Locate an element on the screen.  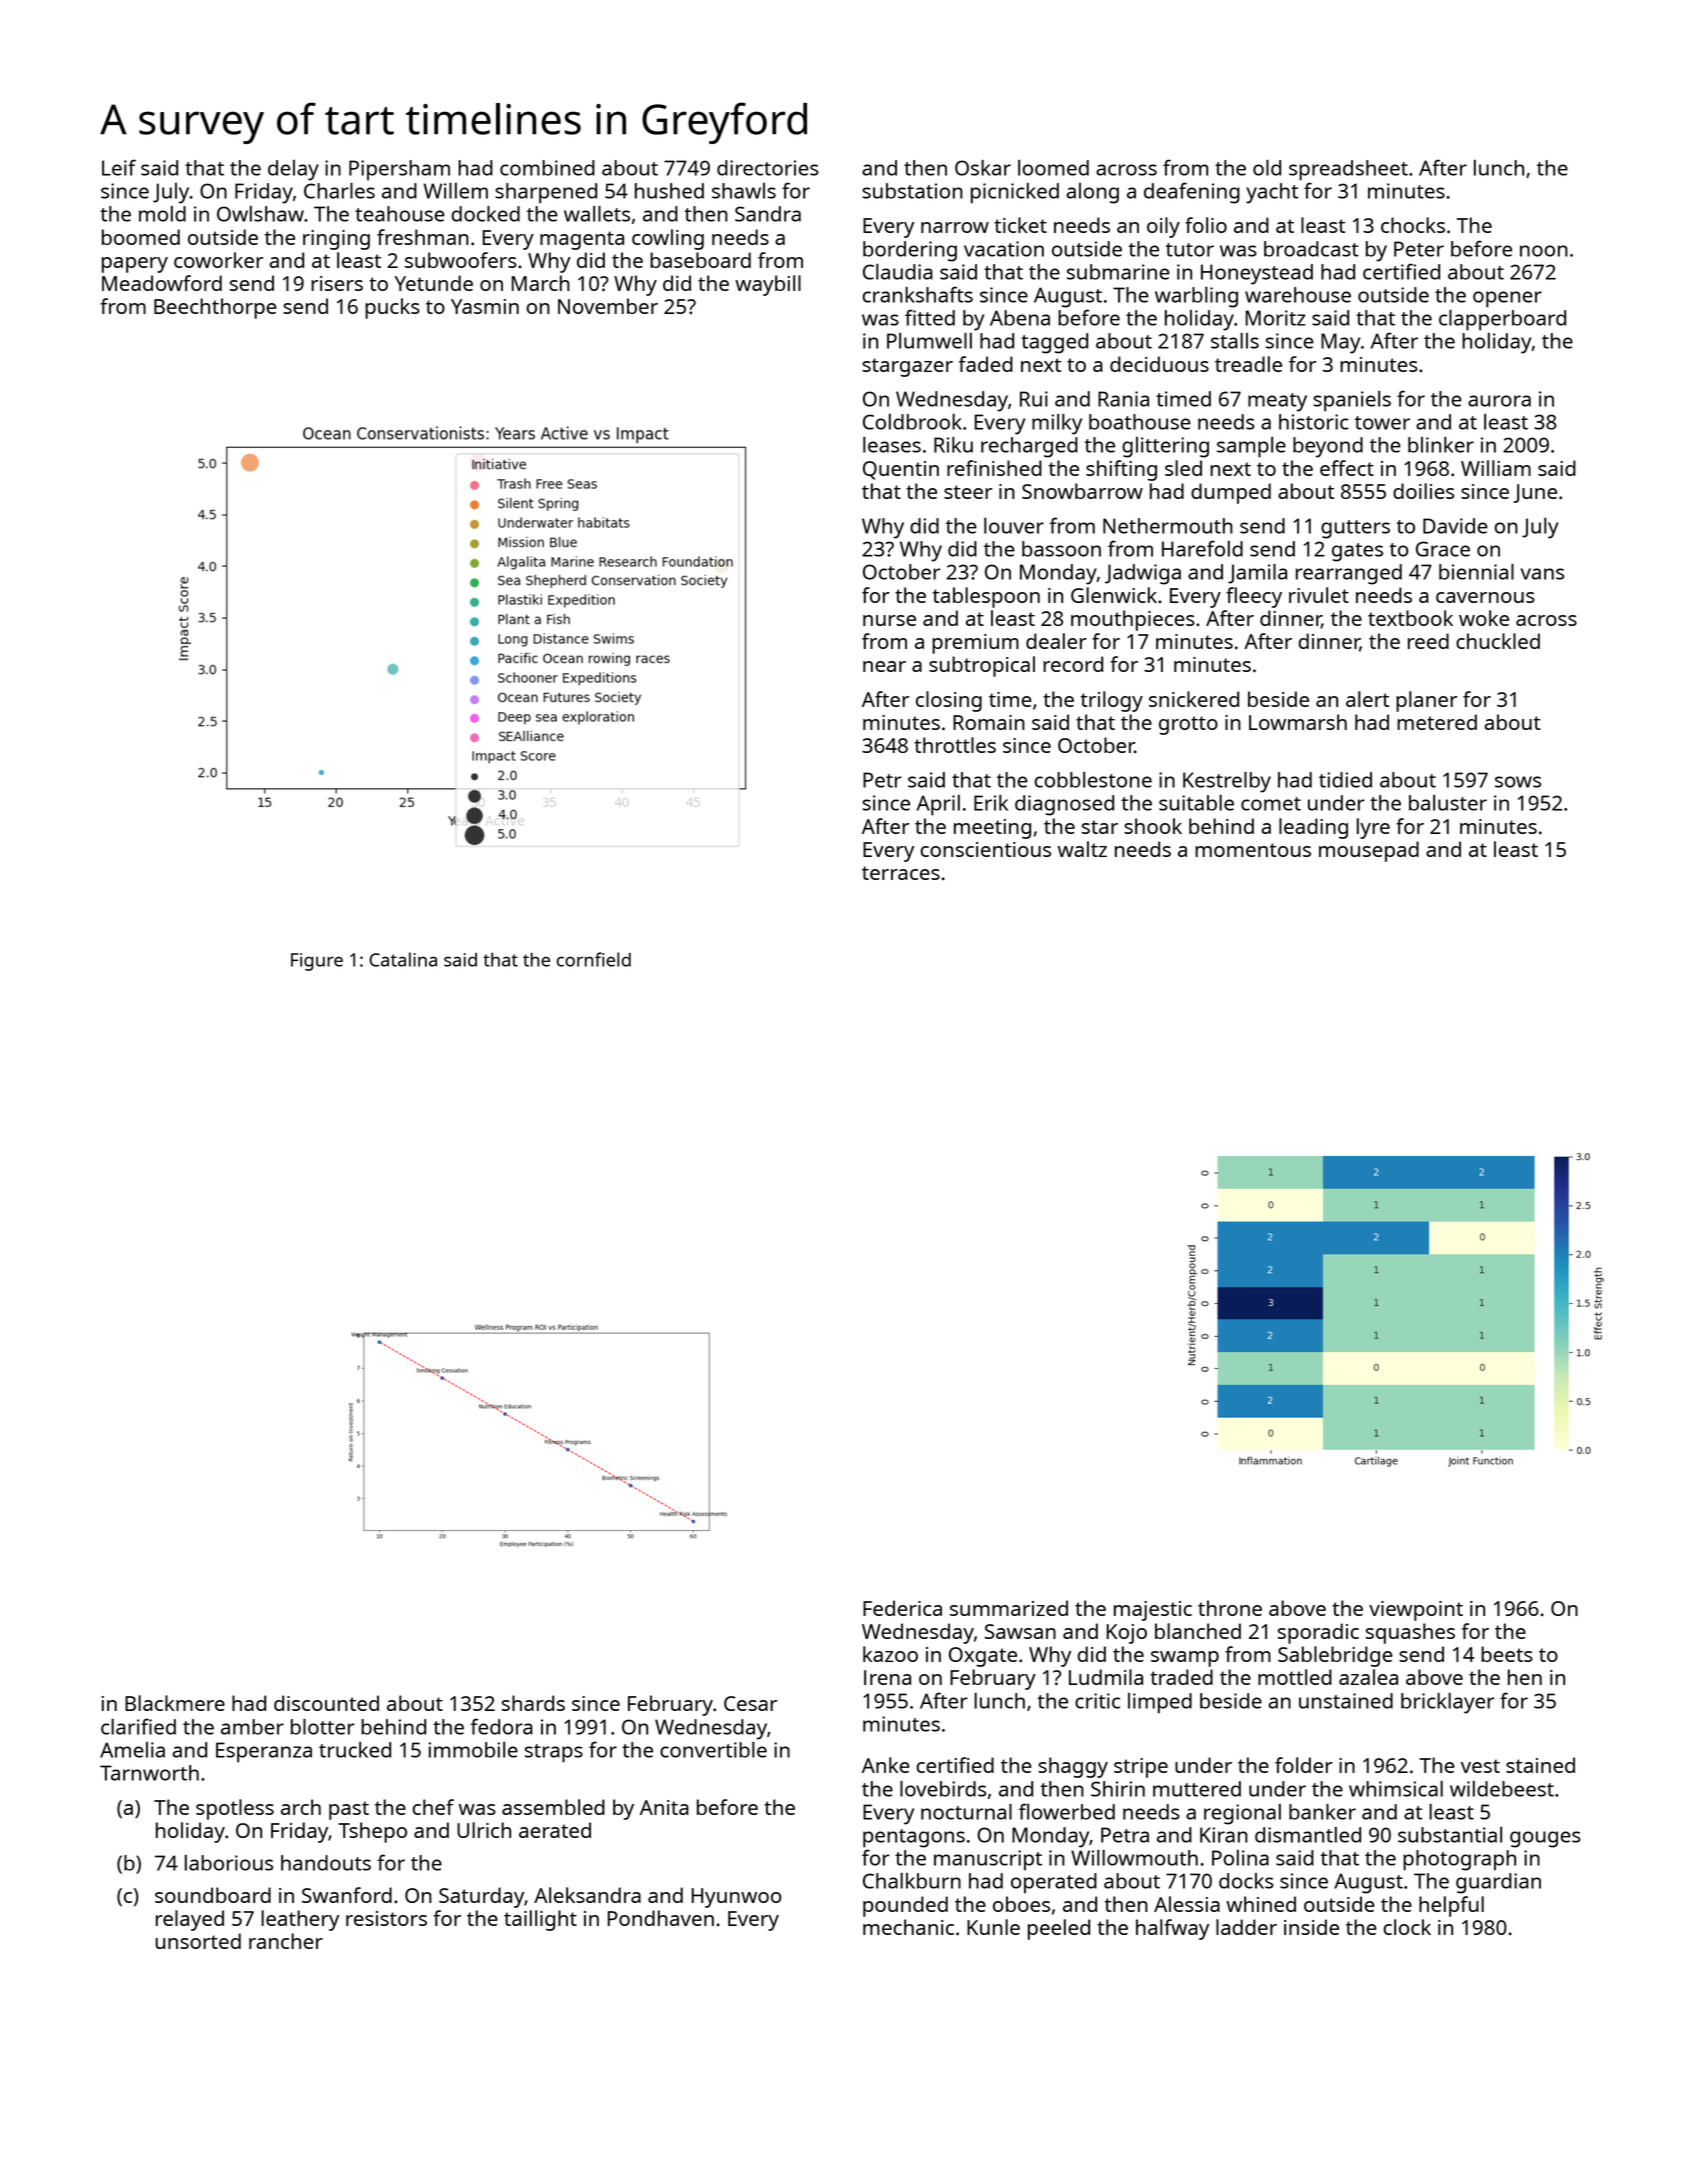
Figure is located at coordinates (317, 962).
